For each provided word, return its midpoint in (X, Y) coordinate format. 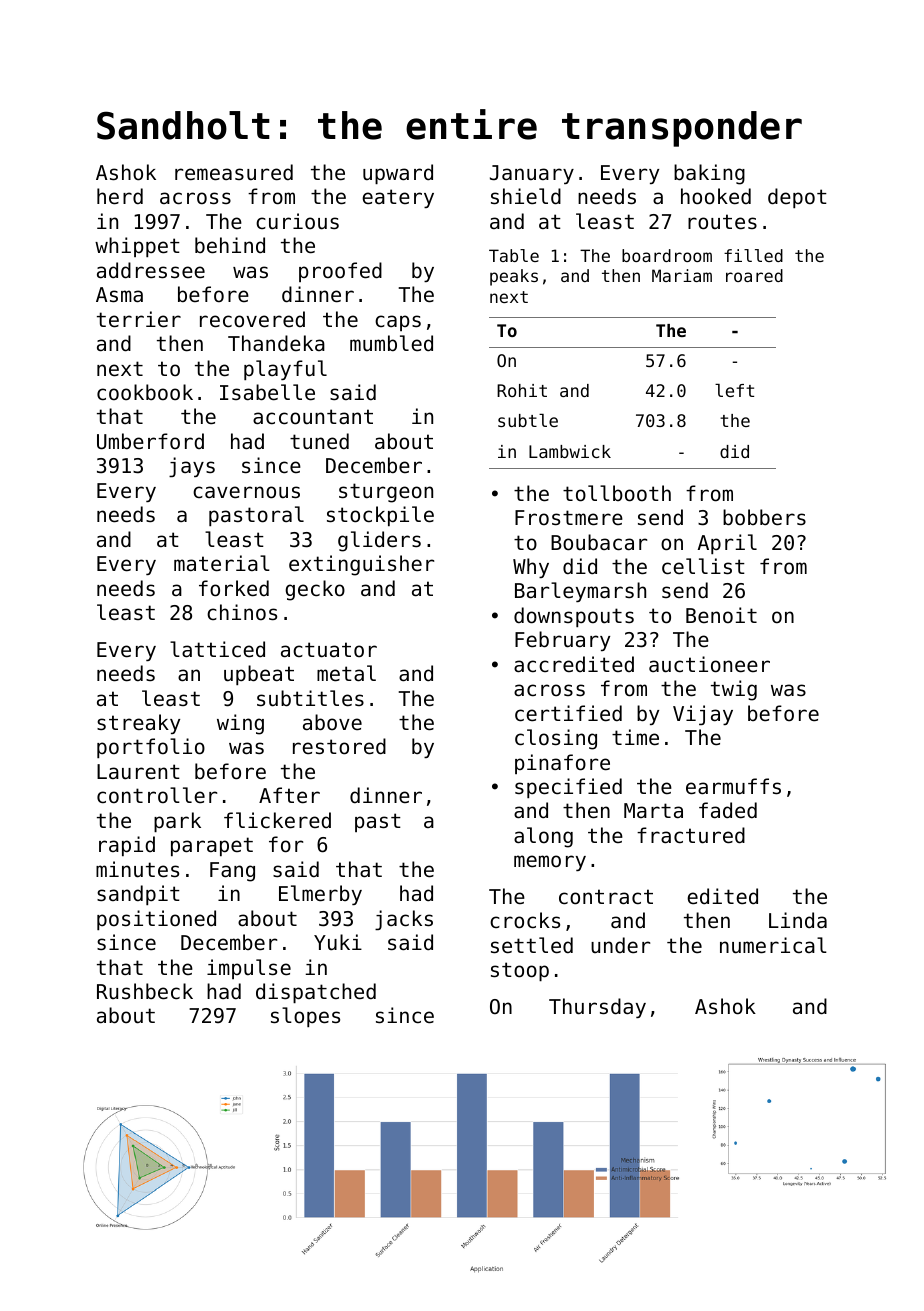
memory (550, 863)
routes (722, 222)
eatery (398, 198)
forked (234, 588)
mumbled (391, 343)
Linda (798, 920)
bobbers (764, 517)
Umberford (150, 441)
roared (754, 275)
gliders (379, 541)
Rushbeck (145, 991)
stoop (520, 971)
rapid (127, 846)
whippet (137, 247)
